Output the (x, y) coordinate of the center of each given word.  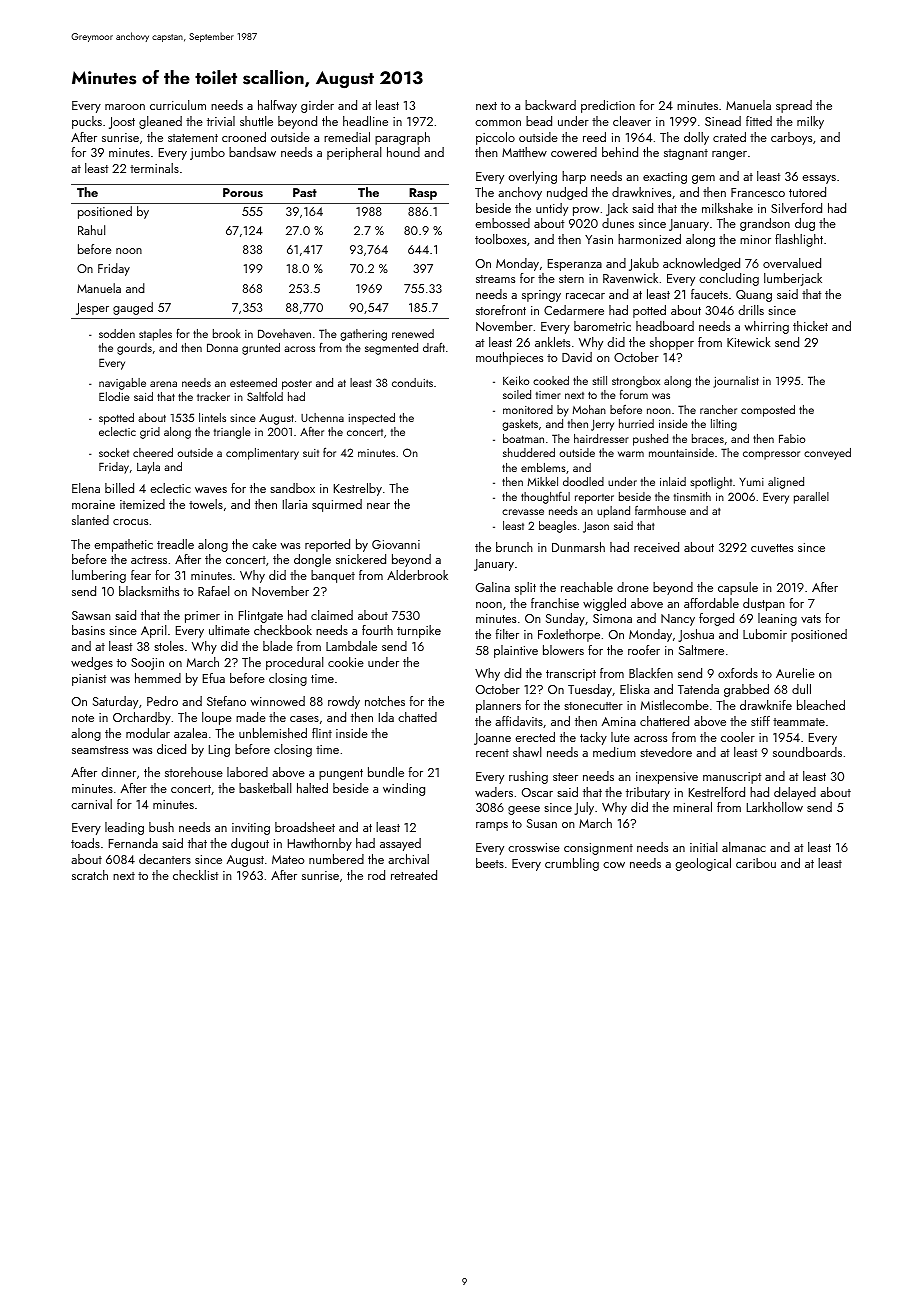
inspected (372, 419)
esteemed (253, 382)
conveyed (827, 454)
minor (755, 239)
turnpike (419, 631)
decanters (165, 859)
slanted (90, 520)
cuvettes (772, 548)
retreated (414, 875)
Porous (243, 192)
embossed (502, 223)
